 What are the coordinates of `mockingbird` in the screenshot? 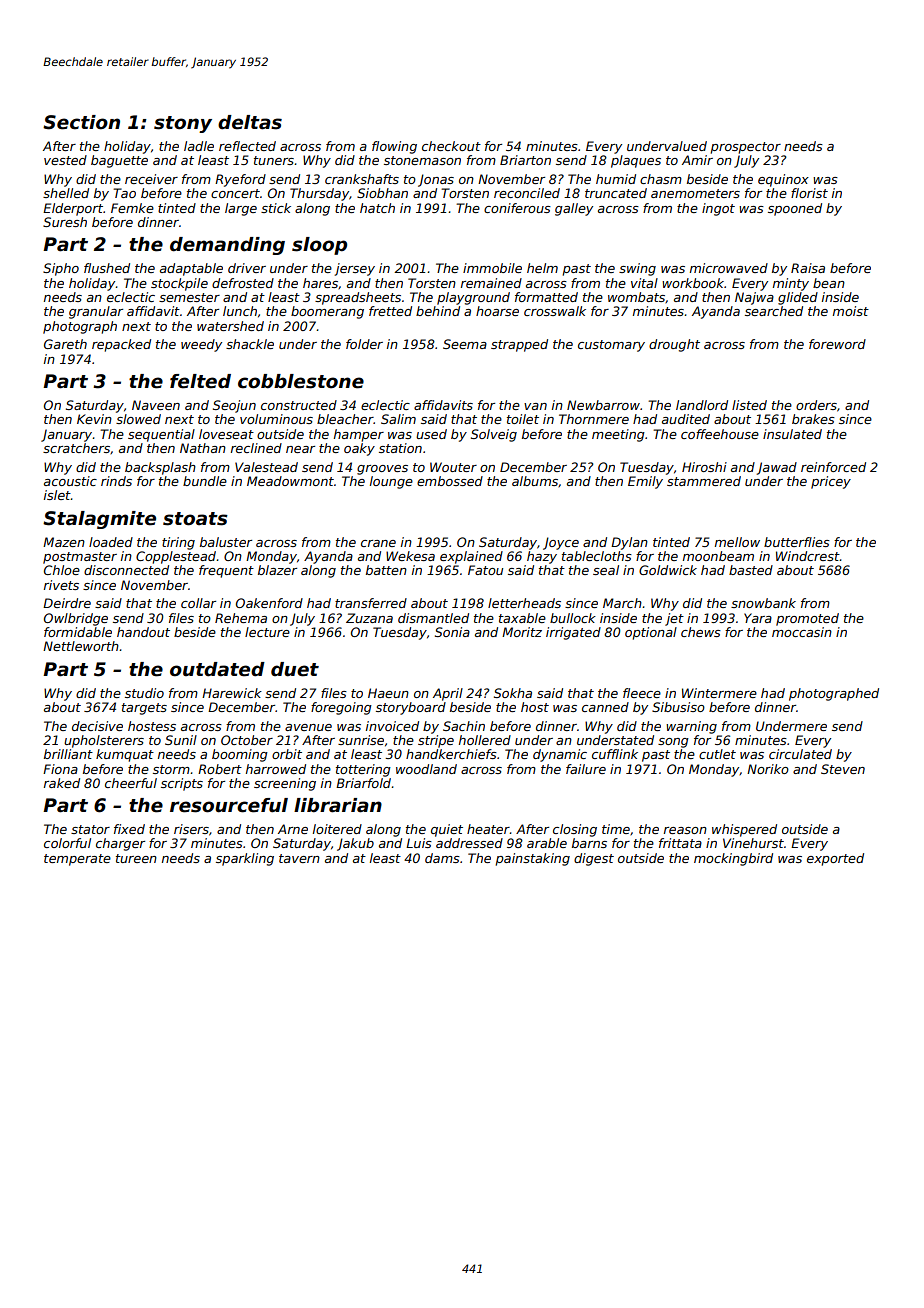 It's located at (733, 859).
